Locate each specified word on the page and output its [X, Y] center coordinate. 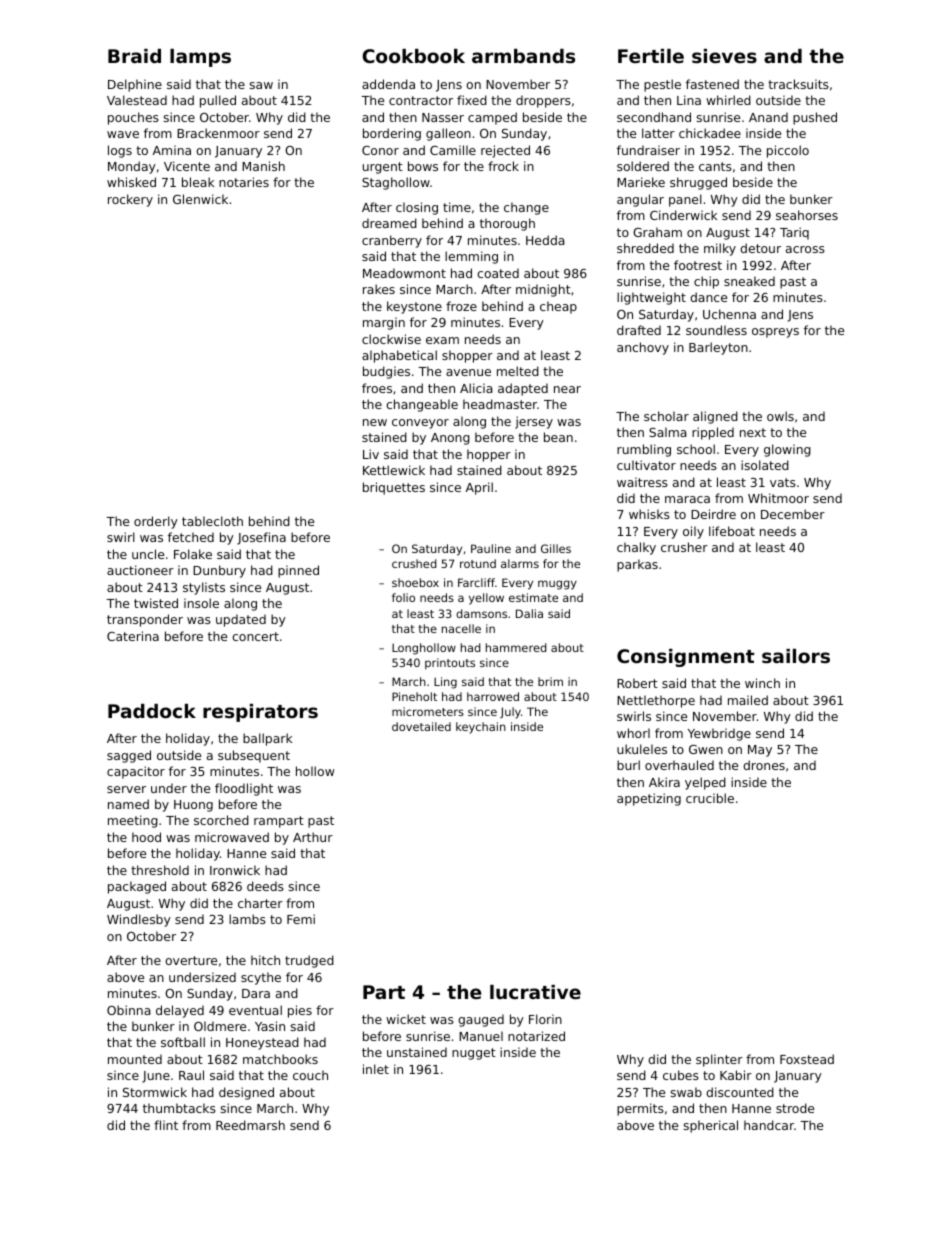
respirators [260, 713]
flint [166, 1125]
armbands [523, 56]
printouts [450, 664]
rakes [379, 289]
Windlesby [139, 920]
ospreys [775, 333]
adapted [523, 389]
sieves [724, 56]
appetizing [649, 799]
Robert [637, 683]
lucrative [535, 992]
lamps [200, 58]
